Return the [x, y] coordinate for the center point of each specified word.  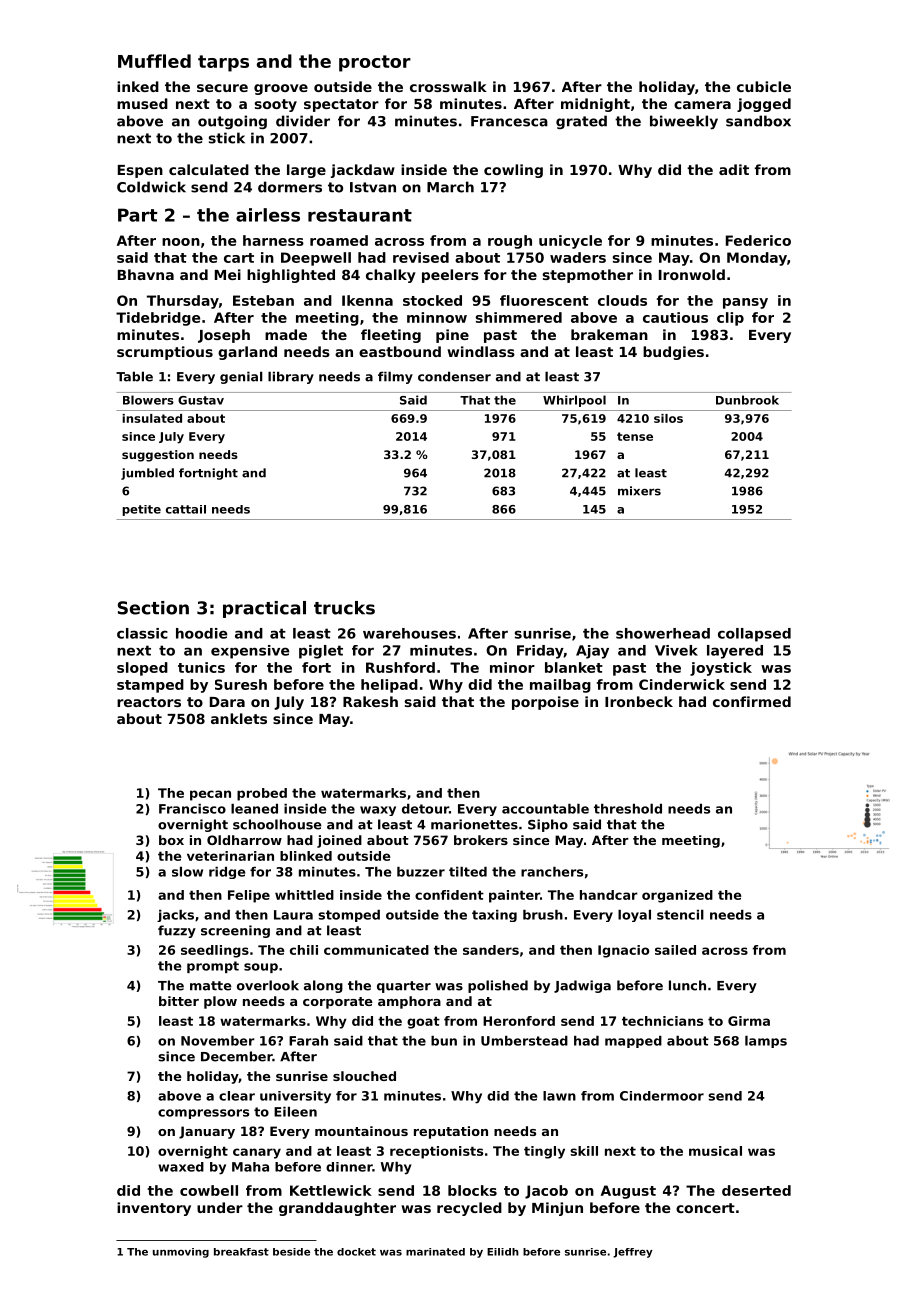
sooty [276, 105]
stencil [680, 915]
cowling [513, 171]
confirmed [752, 701]
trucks [344, 608]
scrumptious [165, 353]
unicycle [570, 242]
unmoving [181, 1253]
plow [220, 1002]
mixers [639, 491]
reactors [149, 702]
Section [153, 608]
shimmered [519, 317]
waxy [378, 811]
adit [734, 169]
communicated [376, 950]
